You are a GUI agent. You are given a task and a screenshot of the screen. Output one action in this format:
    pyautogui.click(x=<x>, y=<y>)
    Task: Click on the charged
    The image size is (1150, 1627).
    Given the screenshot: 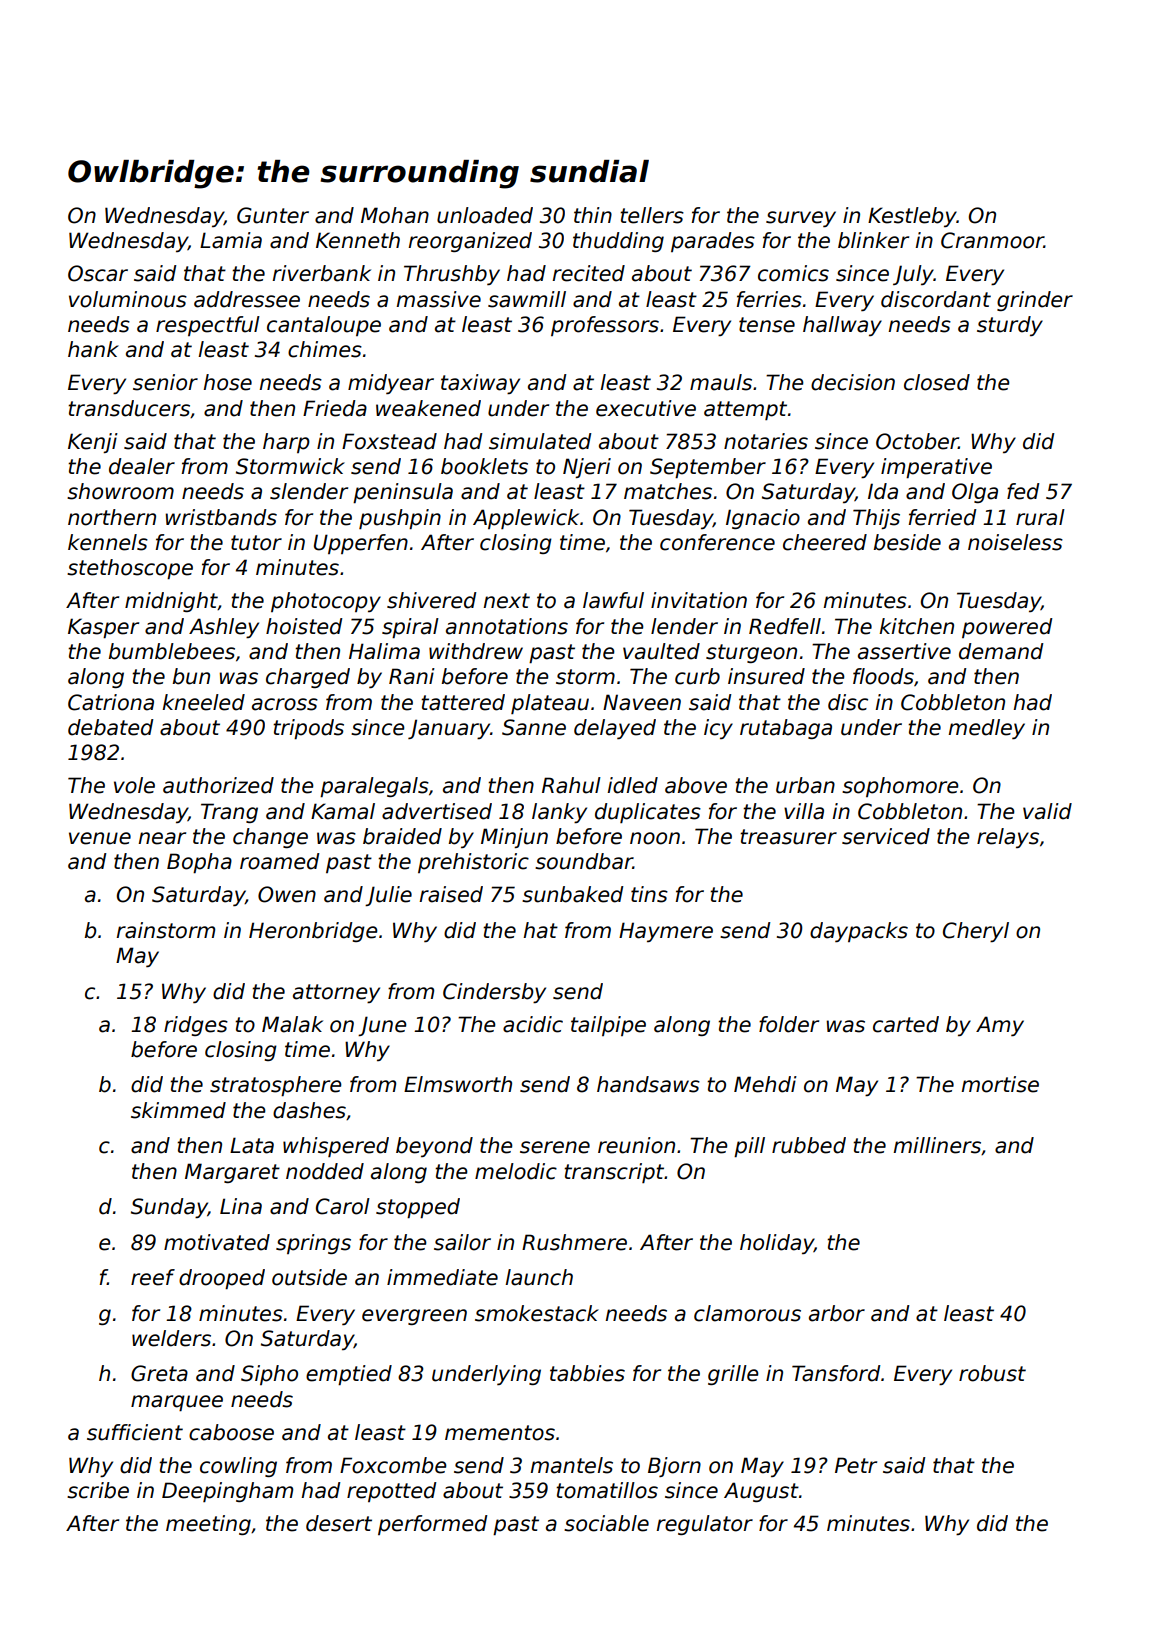 What is the action you would take?
    pyautogui.click(x=308, y=678)
